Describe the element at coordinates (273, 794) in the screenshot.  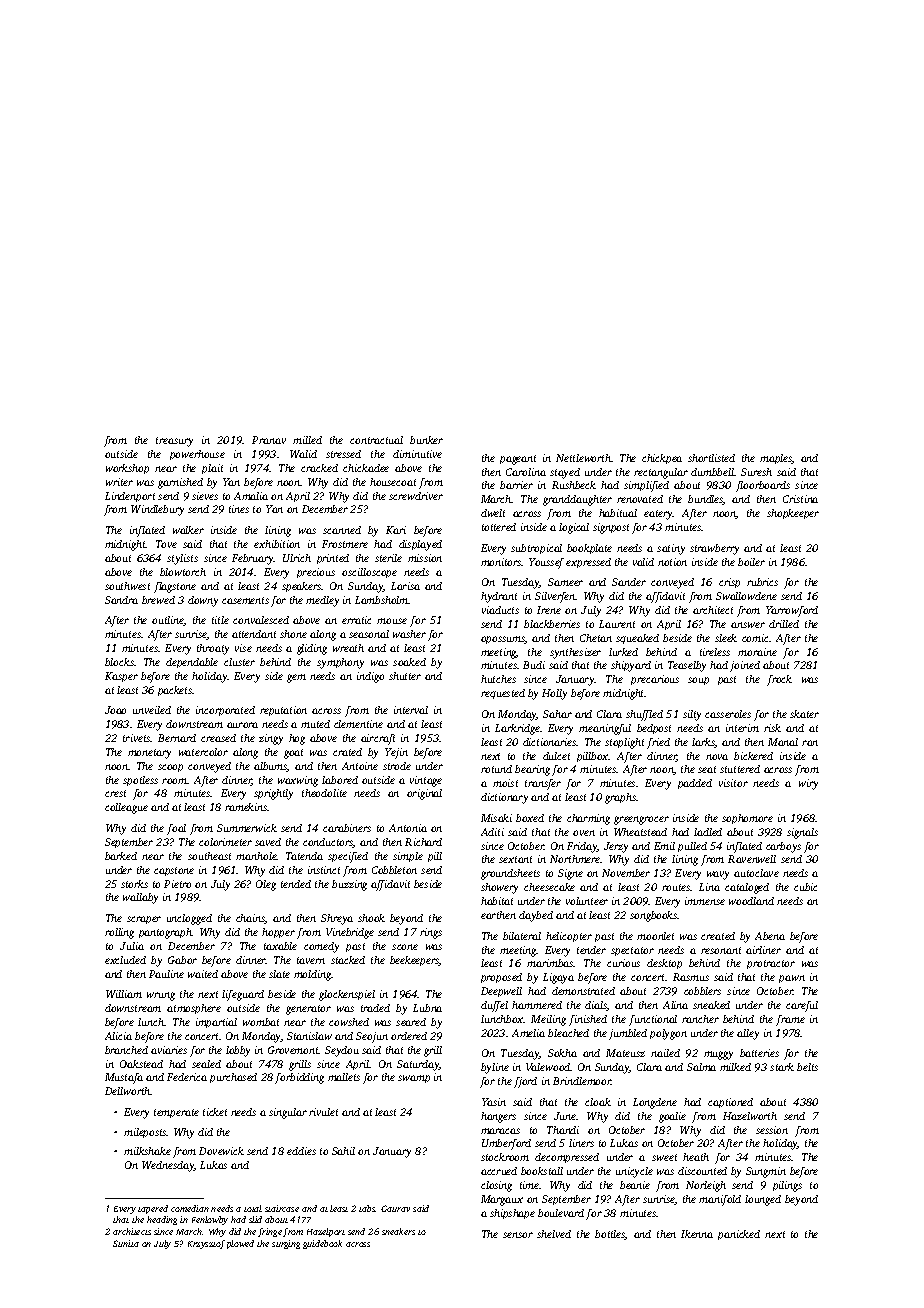
I see `sprightly` at that location.
